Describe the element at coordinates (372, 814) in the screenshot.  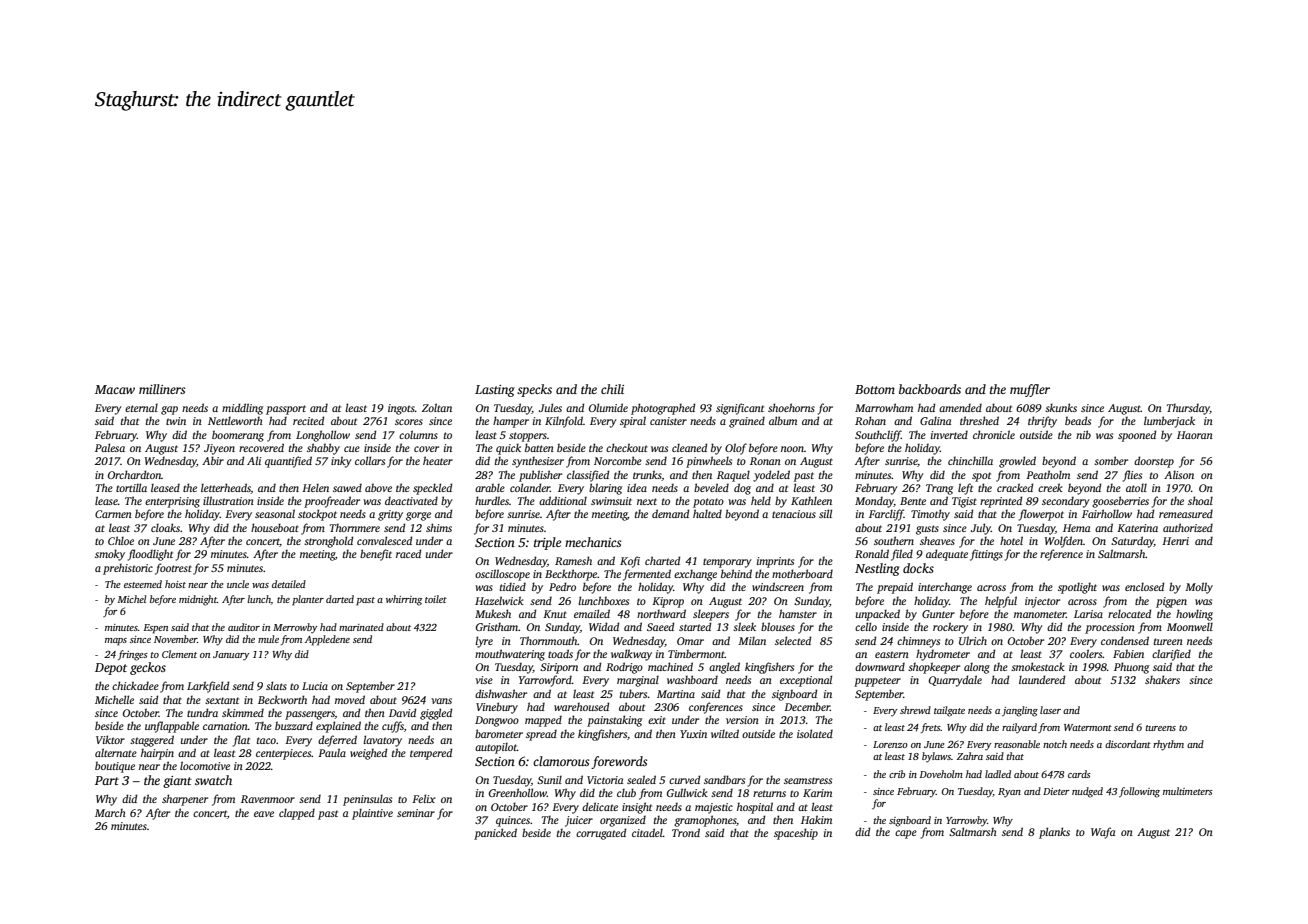
I see `plaintive` at that location.
